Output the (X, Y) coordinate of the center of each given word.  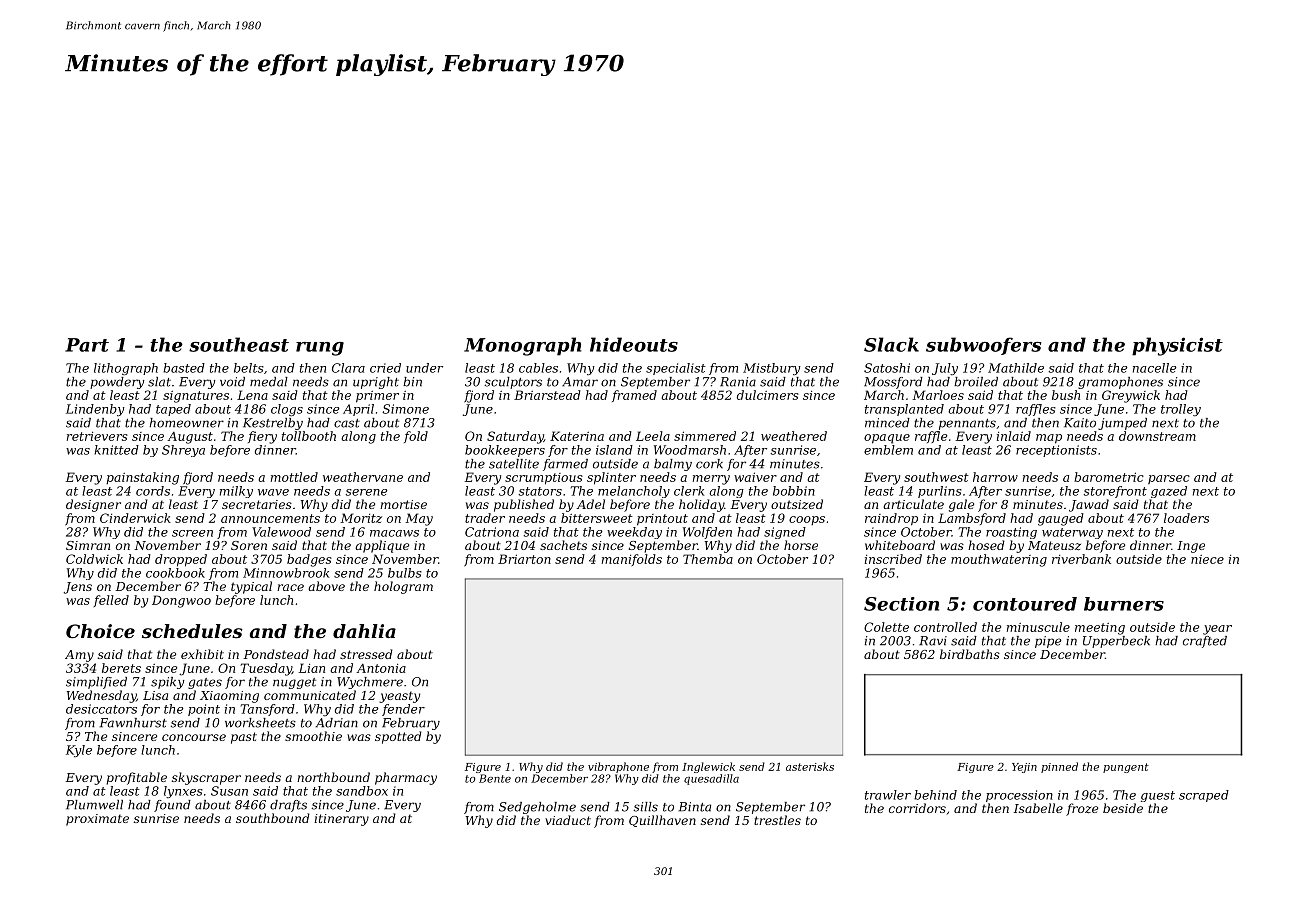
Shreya (183, 451)
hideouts (634, 344)
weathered (794, 436)
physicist (1177, 346)
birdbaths (970, 654)
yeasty (399, 697)
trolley (1181, 410)
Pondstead (276, 654)
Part (87, 345)
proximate (97, 820)
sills (645, 807)
